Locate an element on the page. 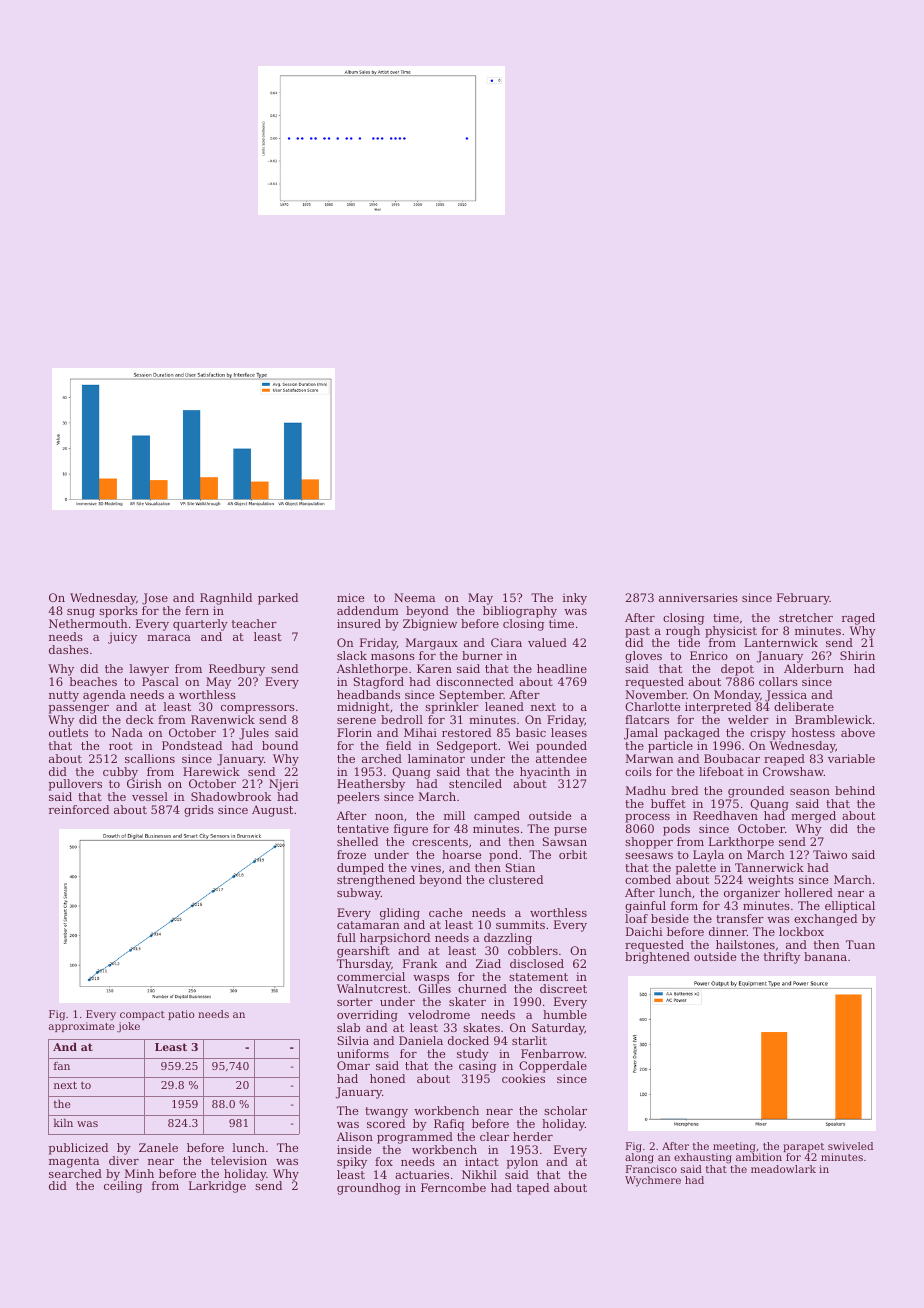 The image size is (924, 1308). Minh is located at coordinates (139, 1173).
